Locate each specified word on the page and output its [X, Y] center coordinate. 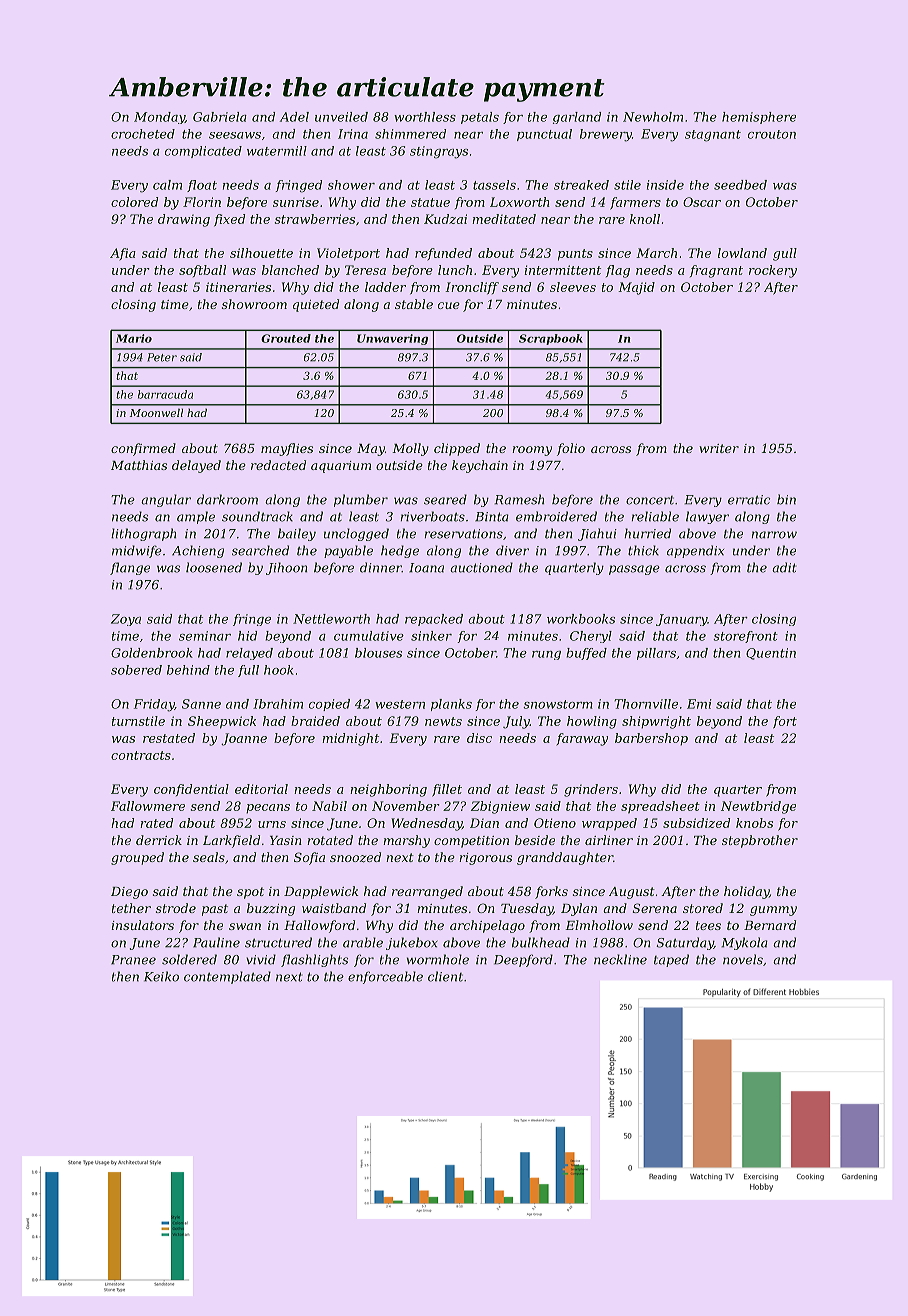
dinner [381, 567]
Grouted [286, 338]
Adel [294, 117]
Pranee [133, 960]
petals [480, 118]
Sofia [309, 858]
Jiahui [597, 534]
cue [449, 305]
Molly [410, 449]
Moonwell [156, 412]
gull [785, 254]
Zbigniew [500, 807]
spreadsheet [660, 807]
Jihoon [286, 568]
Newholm [653, 117]
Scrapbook [551, 339]
